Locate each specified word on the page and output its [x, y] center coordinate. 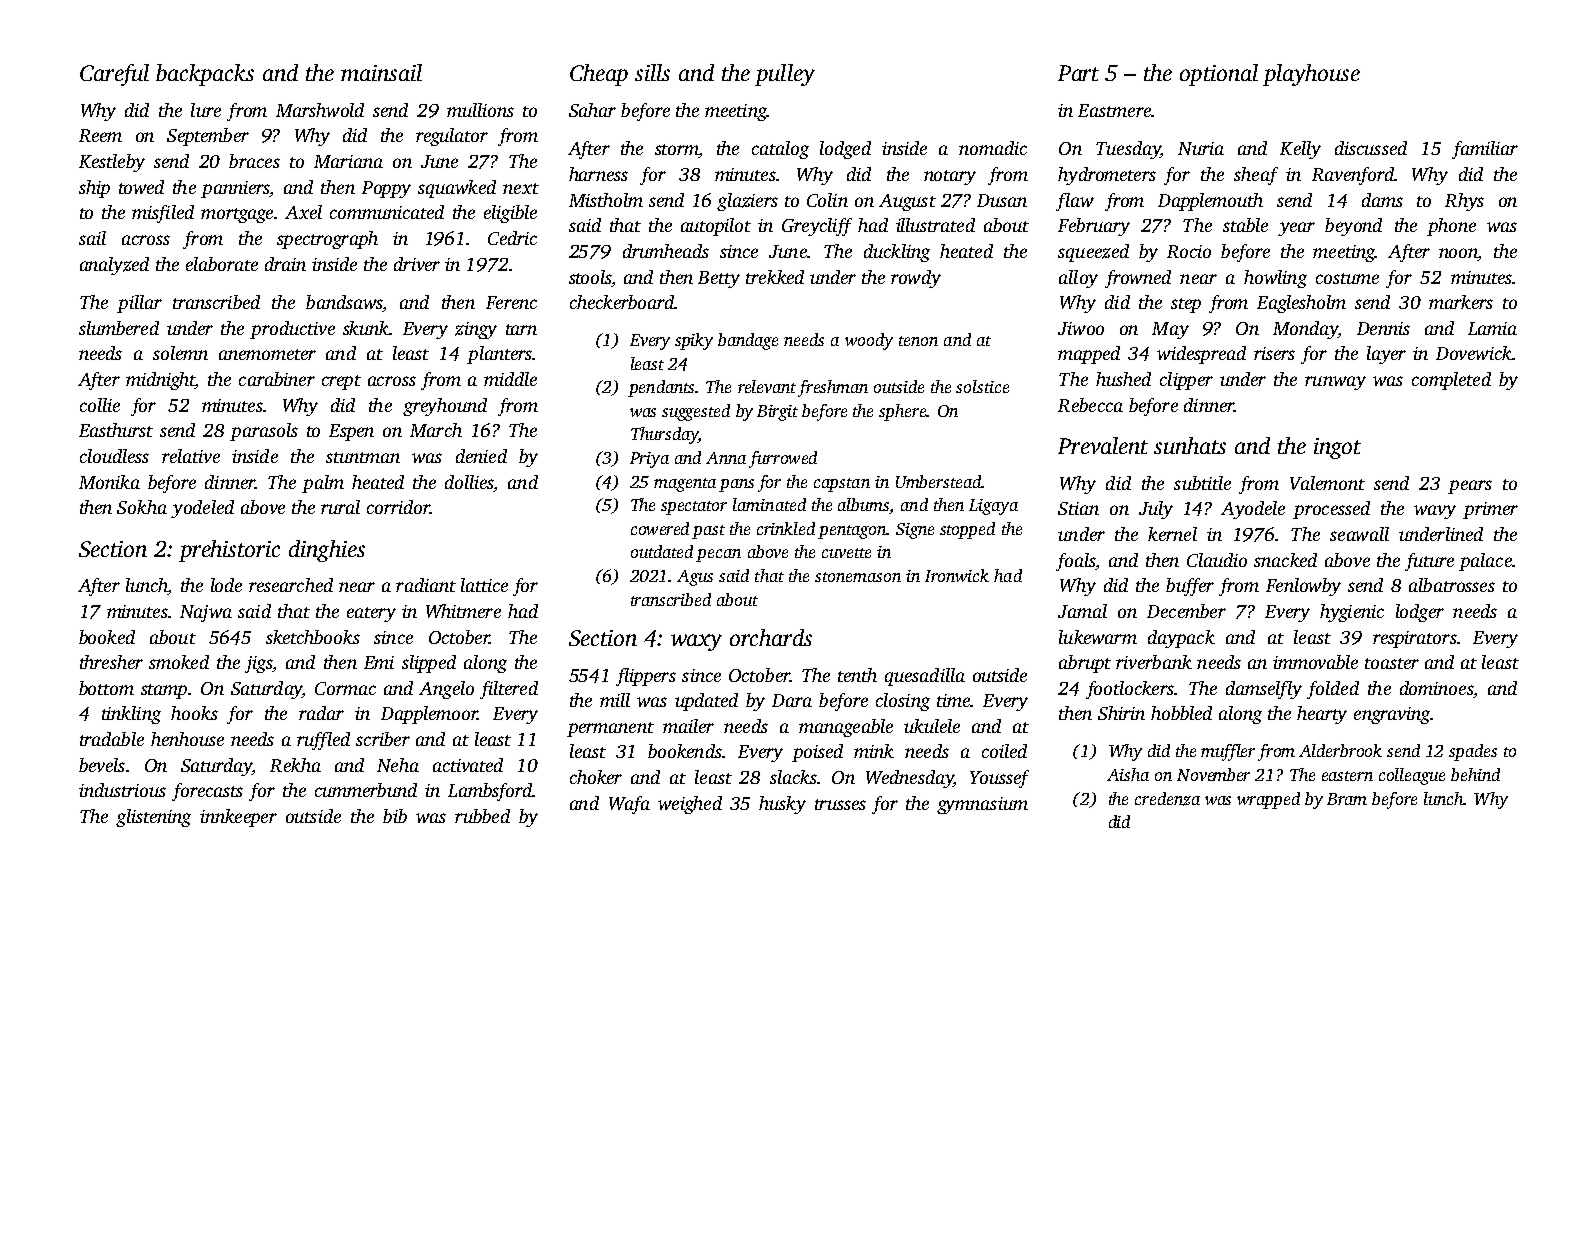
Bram [1347, 799]
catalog [780, 150]
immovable [1315, 662]
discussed [1371, 148]
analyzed [114, 266]
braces [254, 161]
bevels [102, 765]
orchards [771, 637]
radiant [426, 585]
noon [1458, 254]
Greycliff [817, 227]
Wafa [629, 805]
